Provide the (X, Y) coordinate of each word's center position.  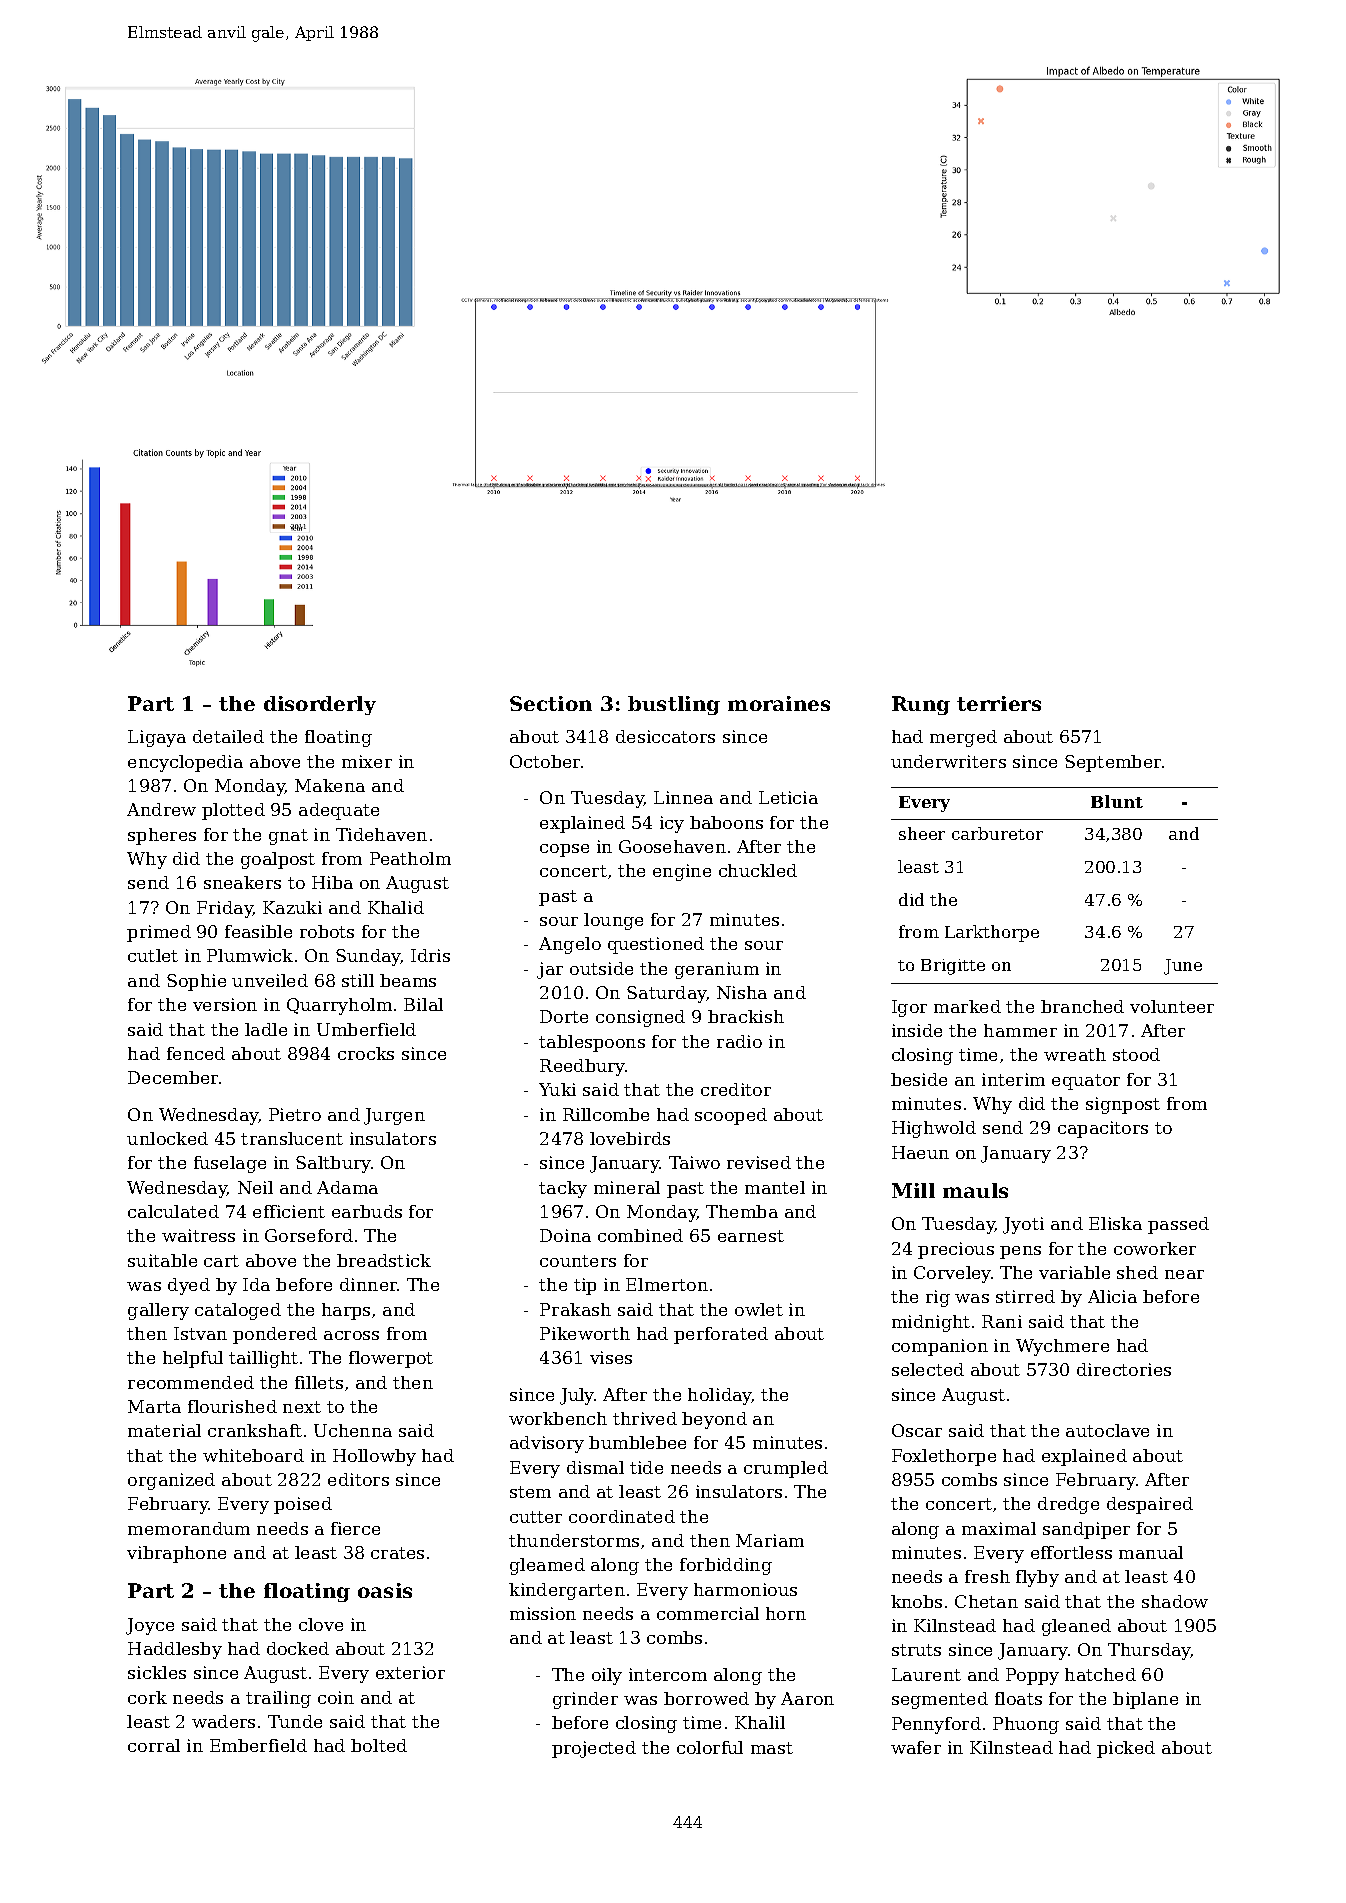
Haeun (920, 1152)
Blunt (1117, 801)
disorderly (320, 705)
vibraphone (176, 1554)
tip (585, 1286)
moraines (779, 703)
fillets (319, 1382)
